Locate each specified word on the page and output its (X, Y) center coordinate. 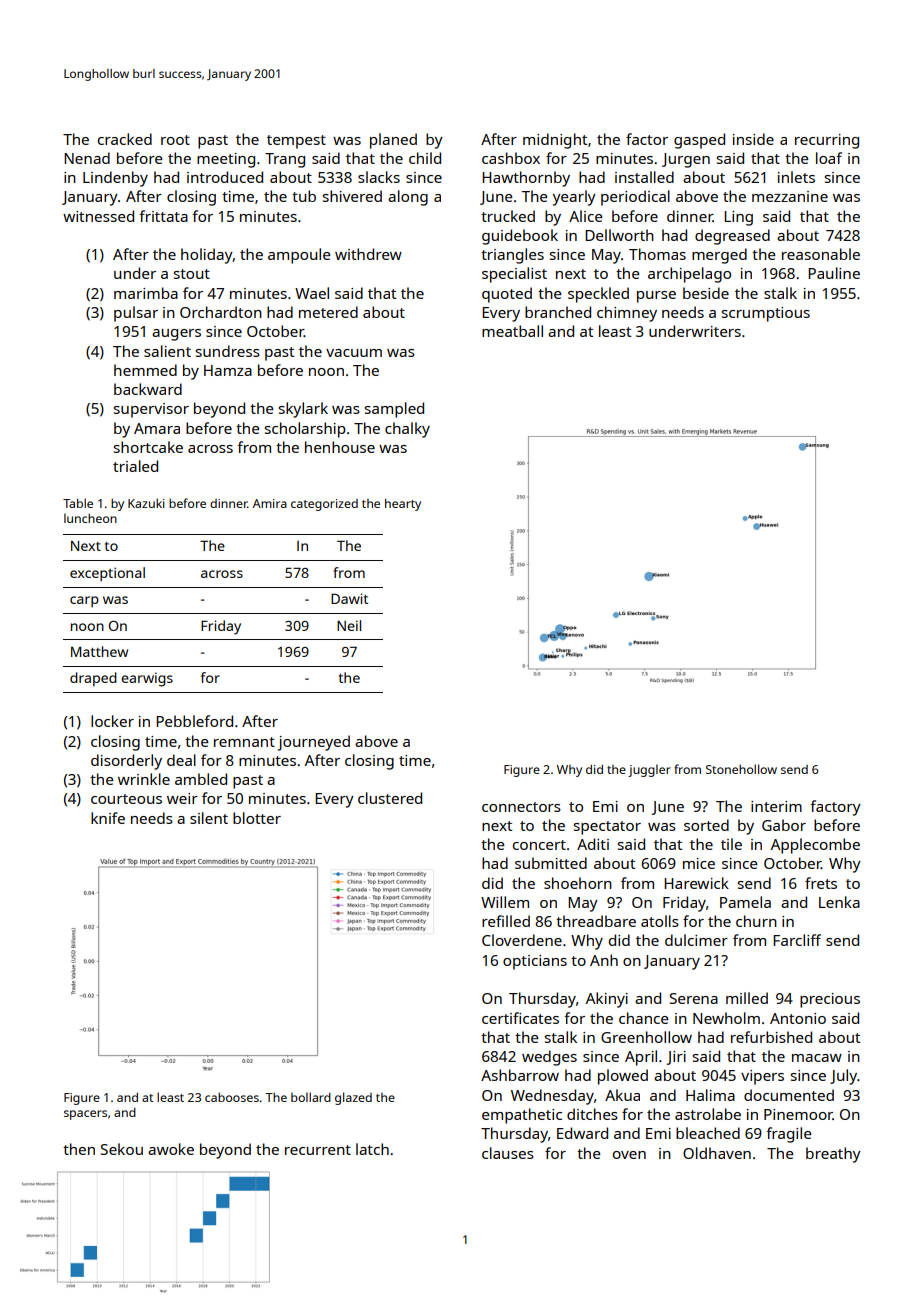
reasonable (821, 254)
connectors (521, 807)
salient (167, 351)
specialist (514, 275)
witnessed (98, 216)
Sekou (122, 1149)
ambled (201, 779)
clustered (390, 798)
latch (372, 1149)
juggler (649, 770)
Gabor (784, 825)
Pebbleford (194, 721)
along (408, 198)
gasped (699, 141)
